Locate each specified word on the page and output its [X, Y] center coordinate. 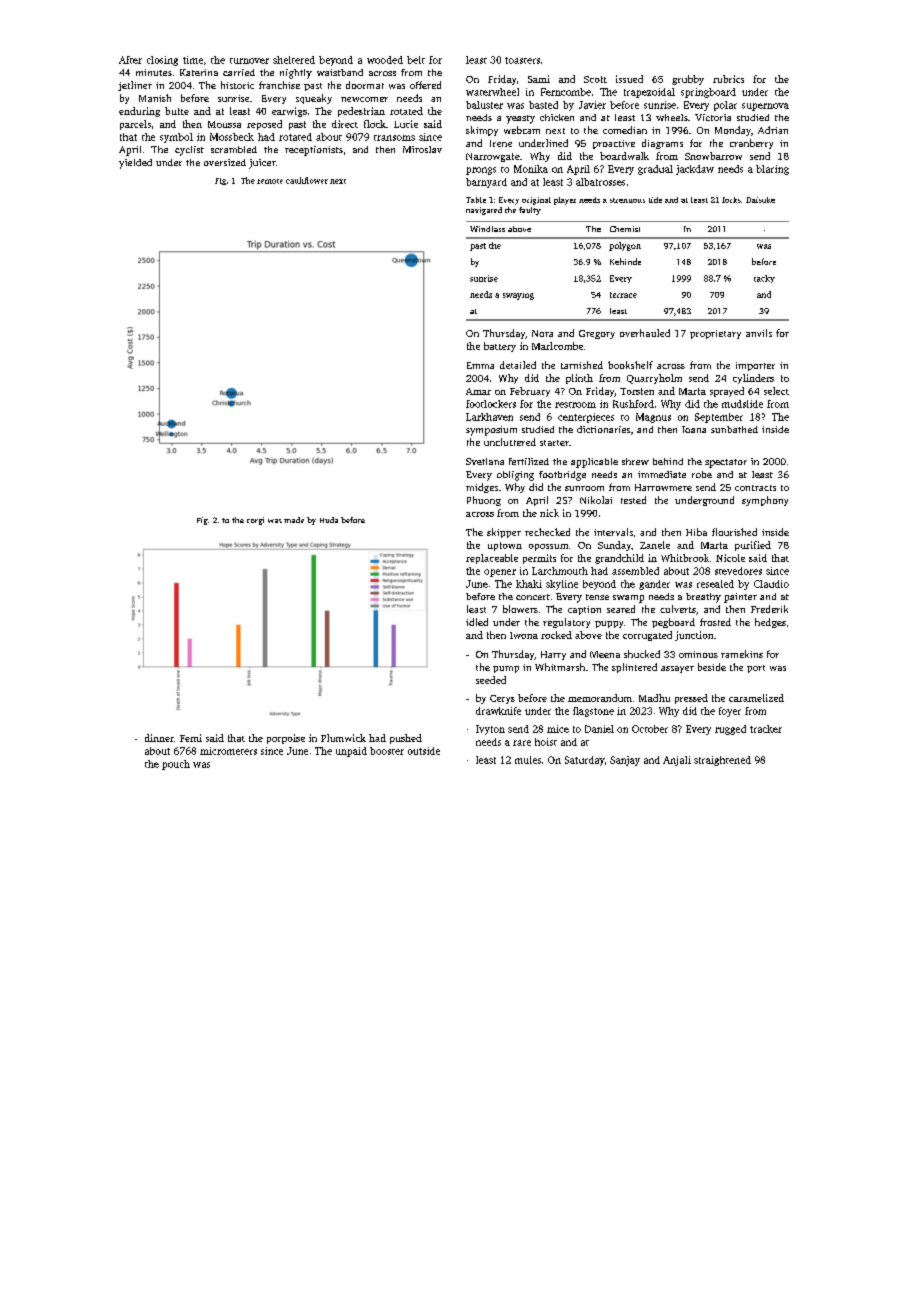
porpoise [286, 739]
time [193, 60]
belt [416, 60]
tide [655, 200]
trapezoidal [649, 93]
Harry [553, 655]
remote [270, 181]
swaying [518, 296]
